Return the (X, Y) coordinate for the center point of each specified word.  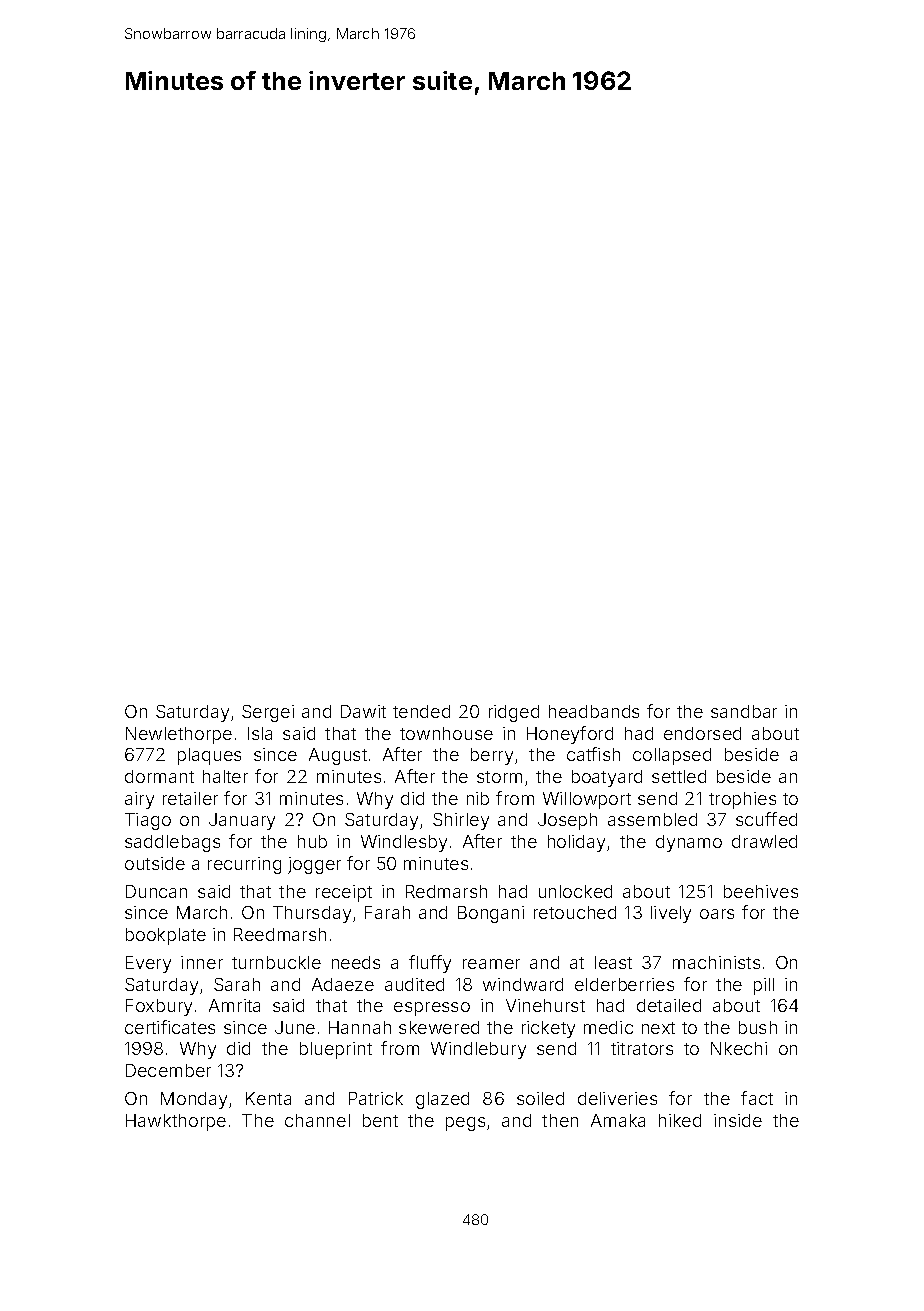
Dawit (363, 711)
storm (499, 777)
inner (202, 962)
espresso (432, 1009)
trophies (742, 800)
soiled (540, 1098)
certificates (170, 1027)
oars (717, 914)
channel (317, 1120)
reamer (491, 964)
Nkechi (739, 1048)
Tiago (148, 821)
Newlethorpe (179, 735)
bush (758, 1027)
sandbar (744, 711)
